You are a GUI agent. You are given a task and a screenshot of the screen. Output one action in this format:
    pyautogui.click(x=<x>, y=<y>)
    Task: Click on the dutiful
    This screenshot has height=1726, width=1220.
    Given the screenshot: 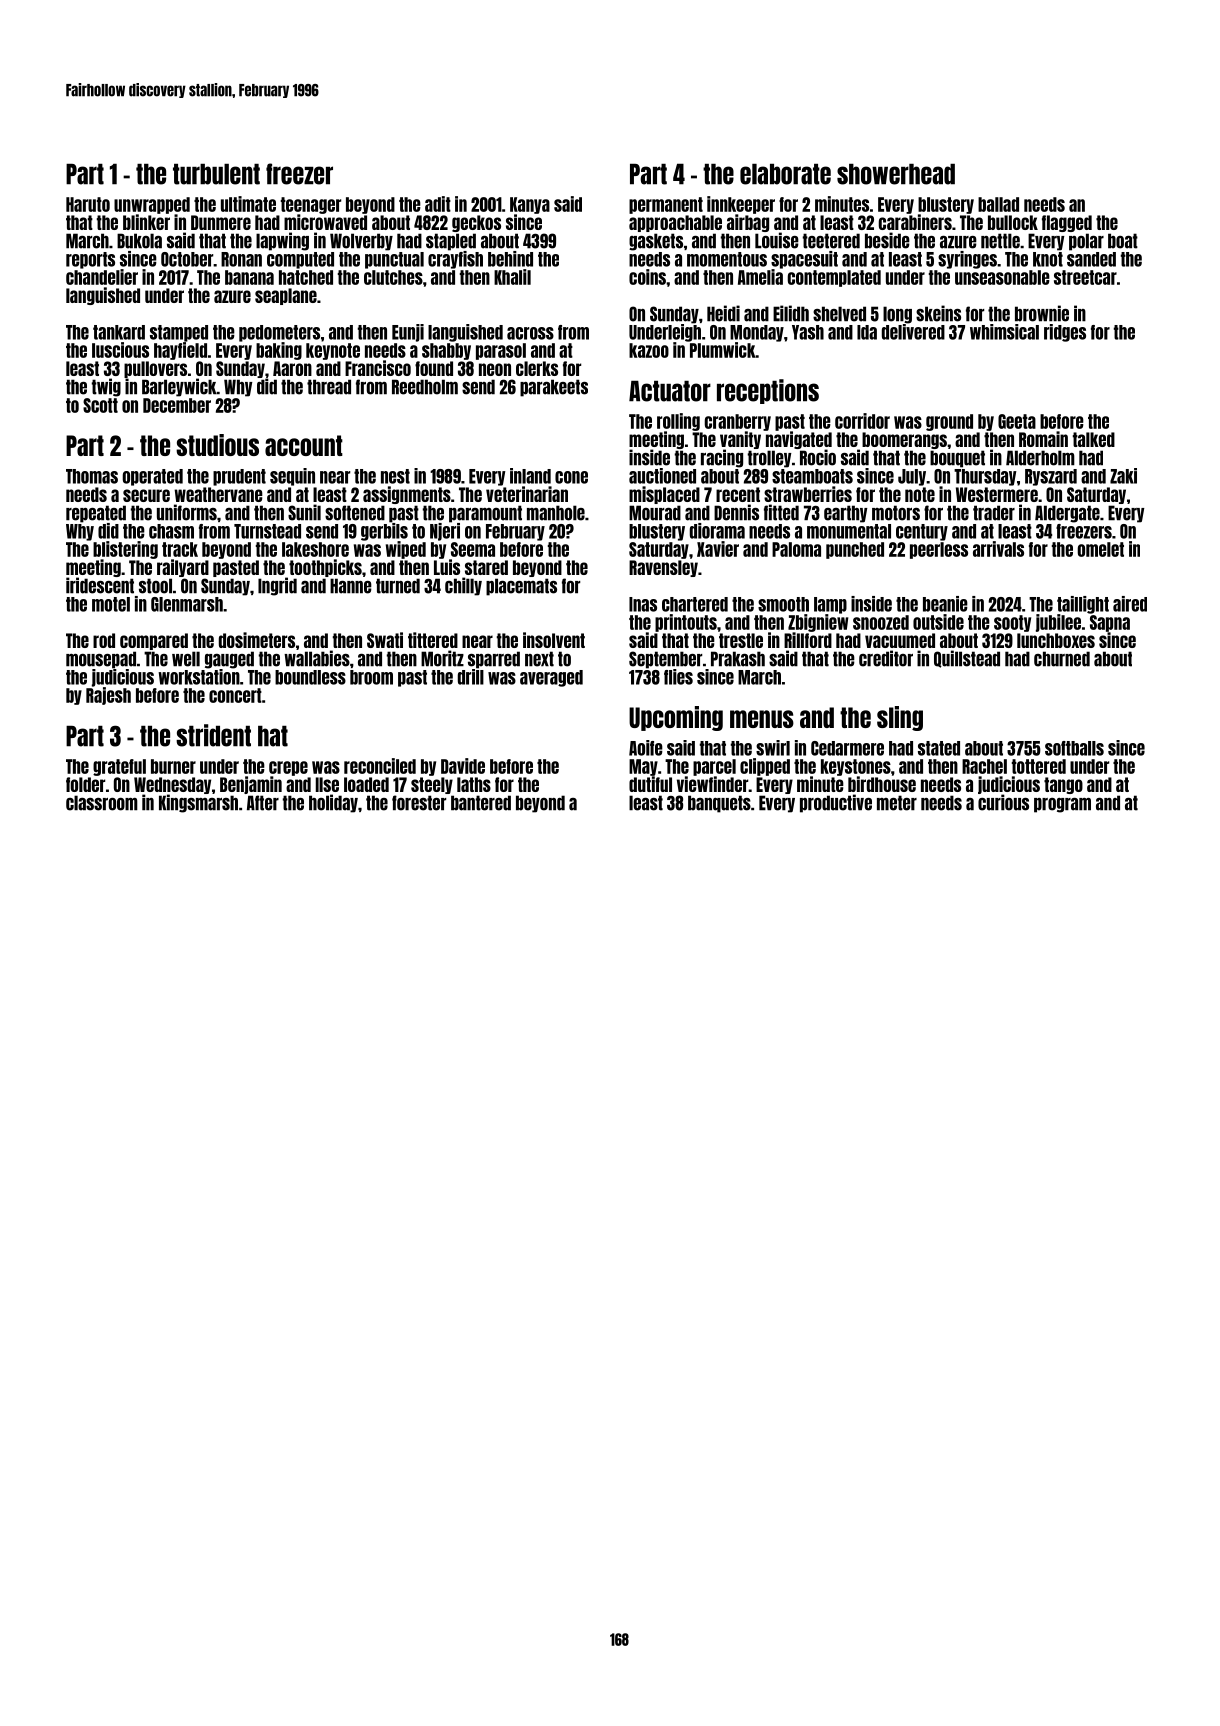 What is the action you would take?
    pyautogui.click(x=650, y=784)
